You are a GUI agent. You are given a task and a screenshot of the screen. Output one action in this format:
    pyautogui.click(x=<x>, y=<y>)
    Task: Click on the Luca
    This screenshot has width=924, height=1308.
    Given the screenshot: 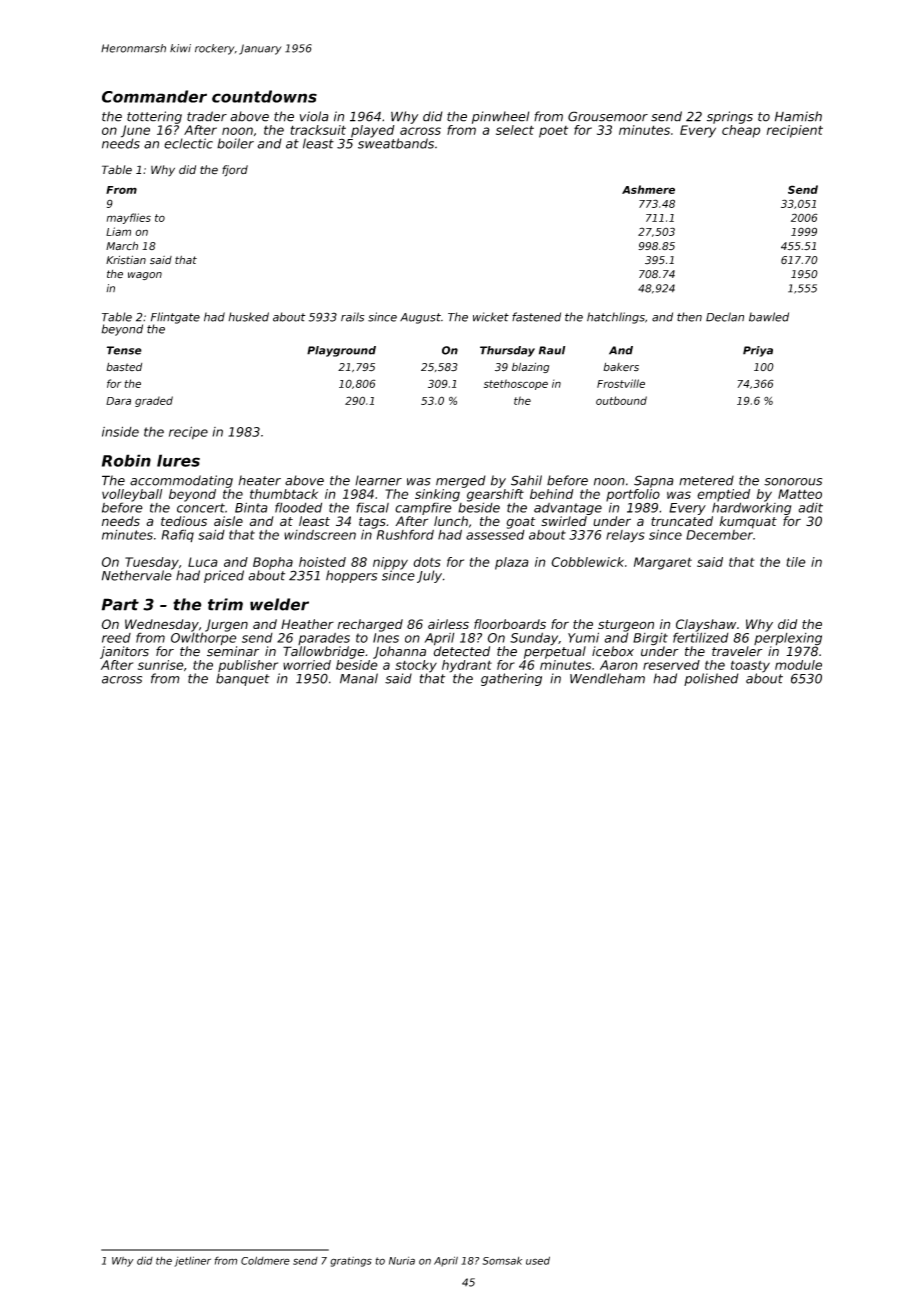 What is the action you would take?
    pyautogui.click(x=203, y=562)
